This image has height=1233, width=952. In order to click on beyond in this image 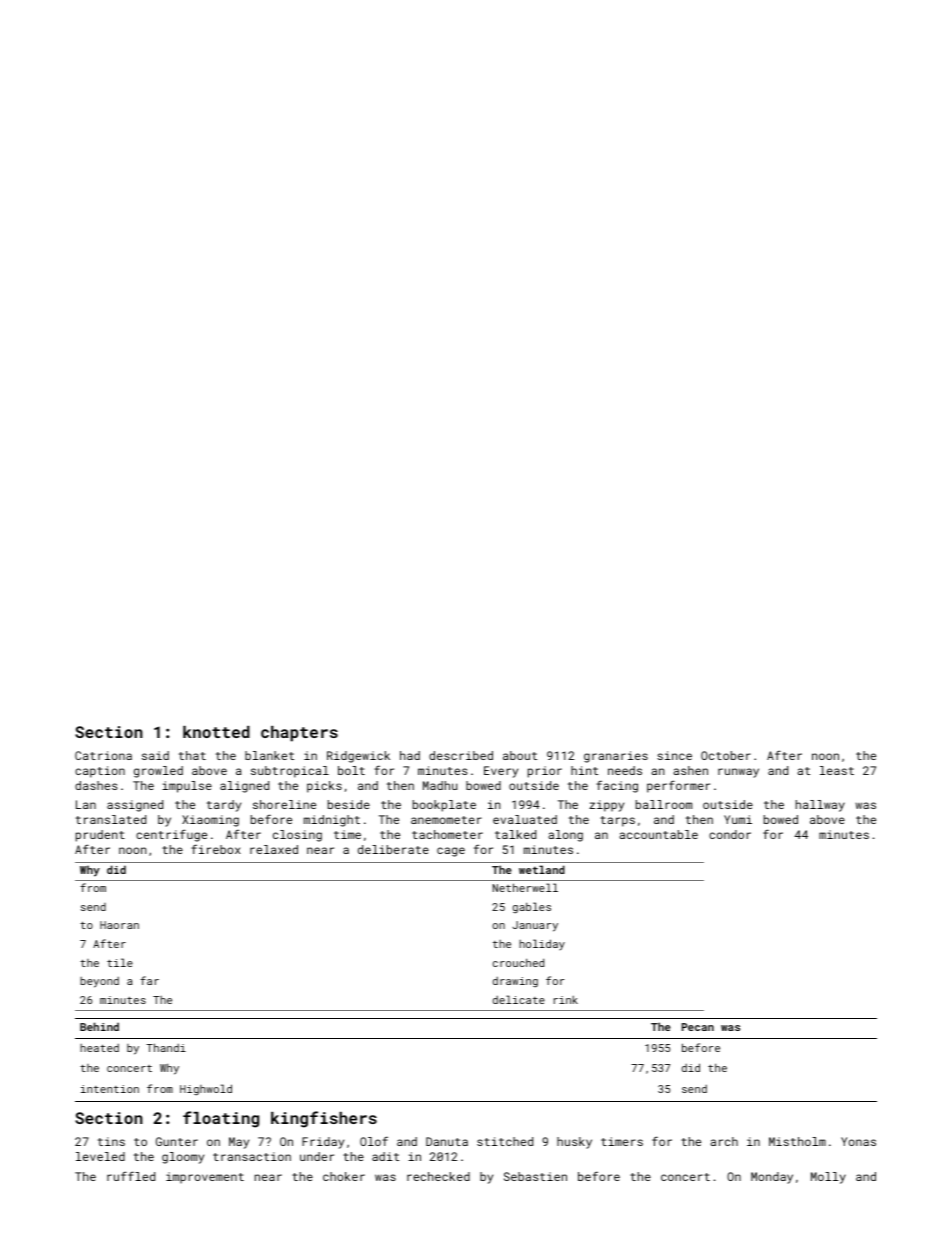, I will do `click(99, 982)`.
